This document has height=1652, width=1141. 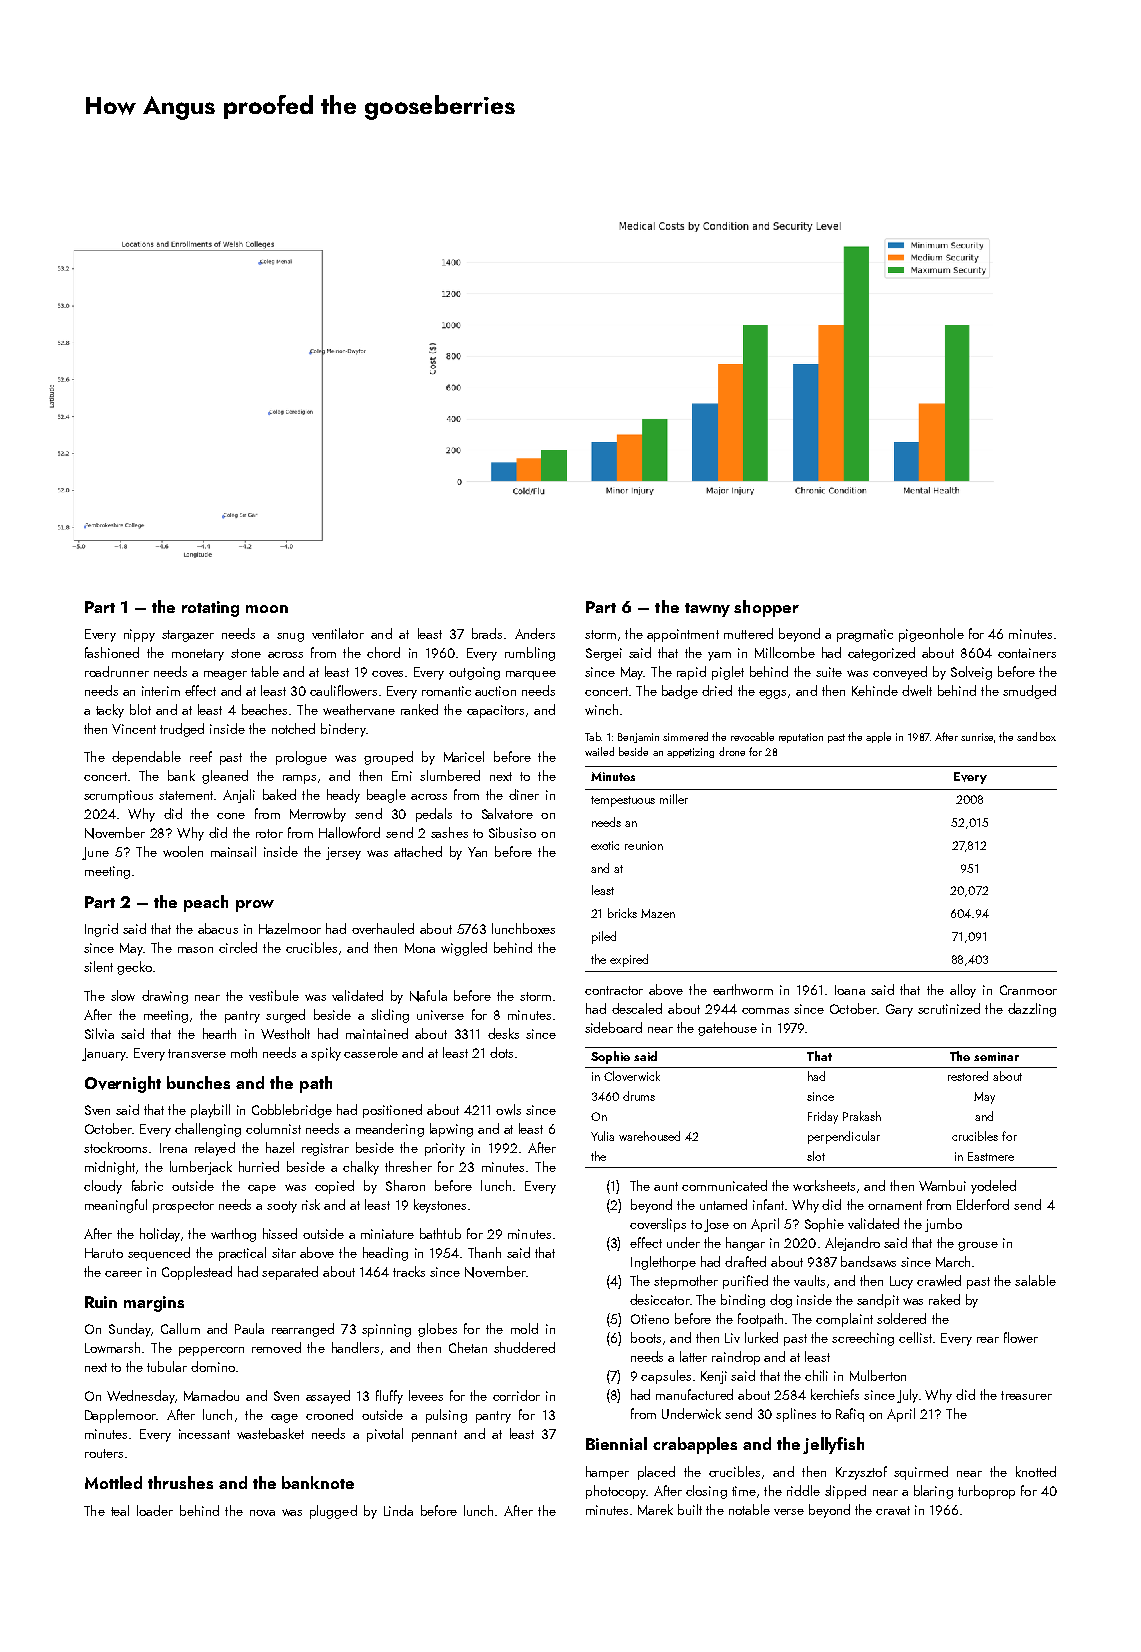 I want to click on tempestuous, so click(x=623, y=801).
